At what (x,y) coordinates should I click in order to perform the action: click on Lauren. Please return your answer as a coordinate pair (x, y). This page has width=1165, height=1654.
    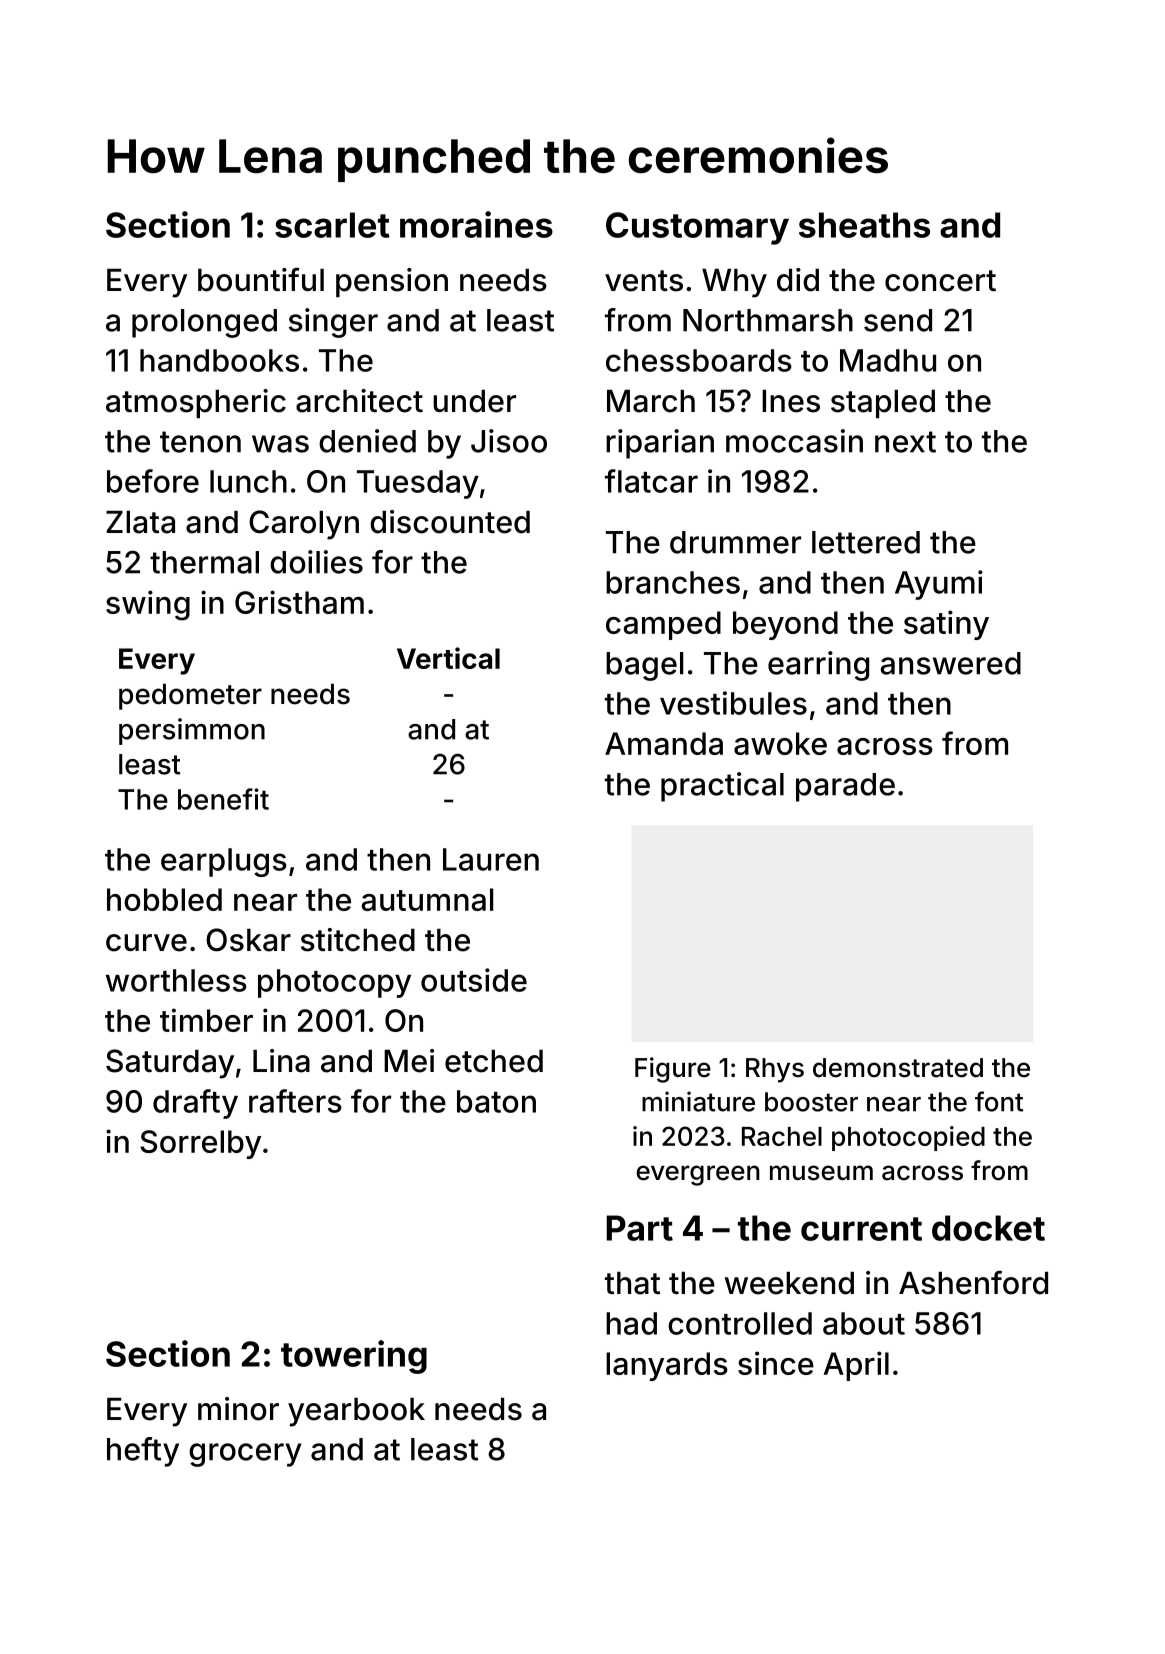
    Looking at the image, I should click on (491, 859).
